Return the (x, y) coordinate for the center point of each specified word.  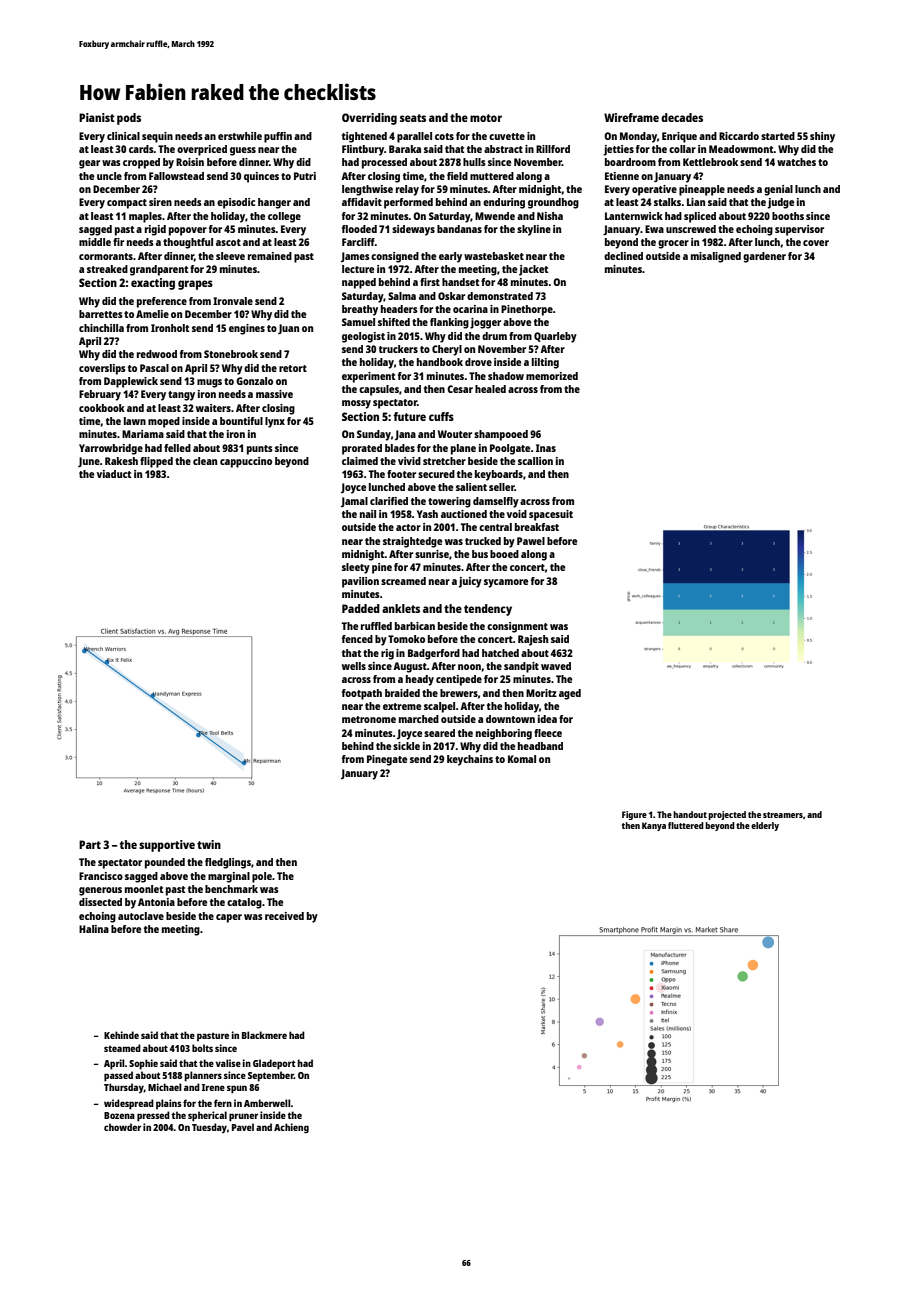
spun (237, 1089)
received (284, 916)
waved (556, 666)
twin (209, 844)
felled (177, 448)
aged (570, 694)
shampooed (501, 435)
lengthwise (367, 190)
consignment (517, 627)
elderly (765, 826)
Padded (361, 608)
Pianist (97, 117)
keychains (470, 760)
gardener (764, 257)
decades (682, 117)
